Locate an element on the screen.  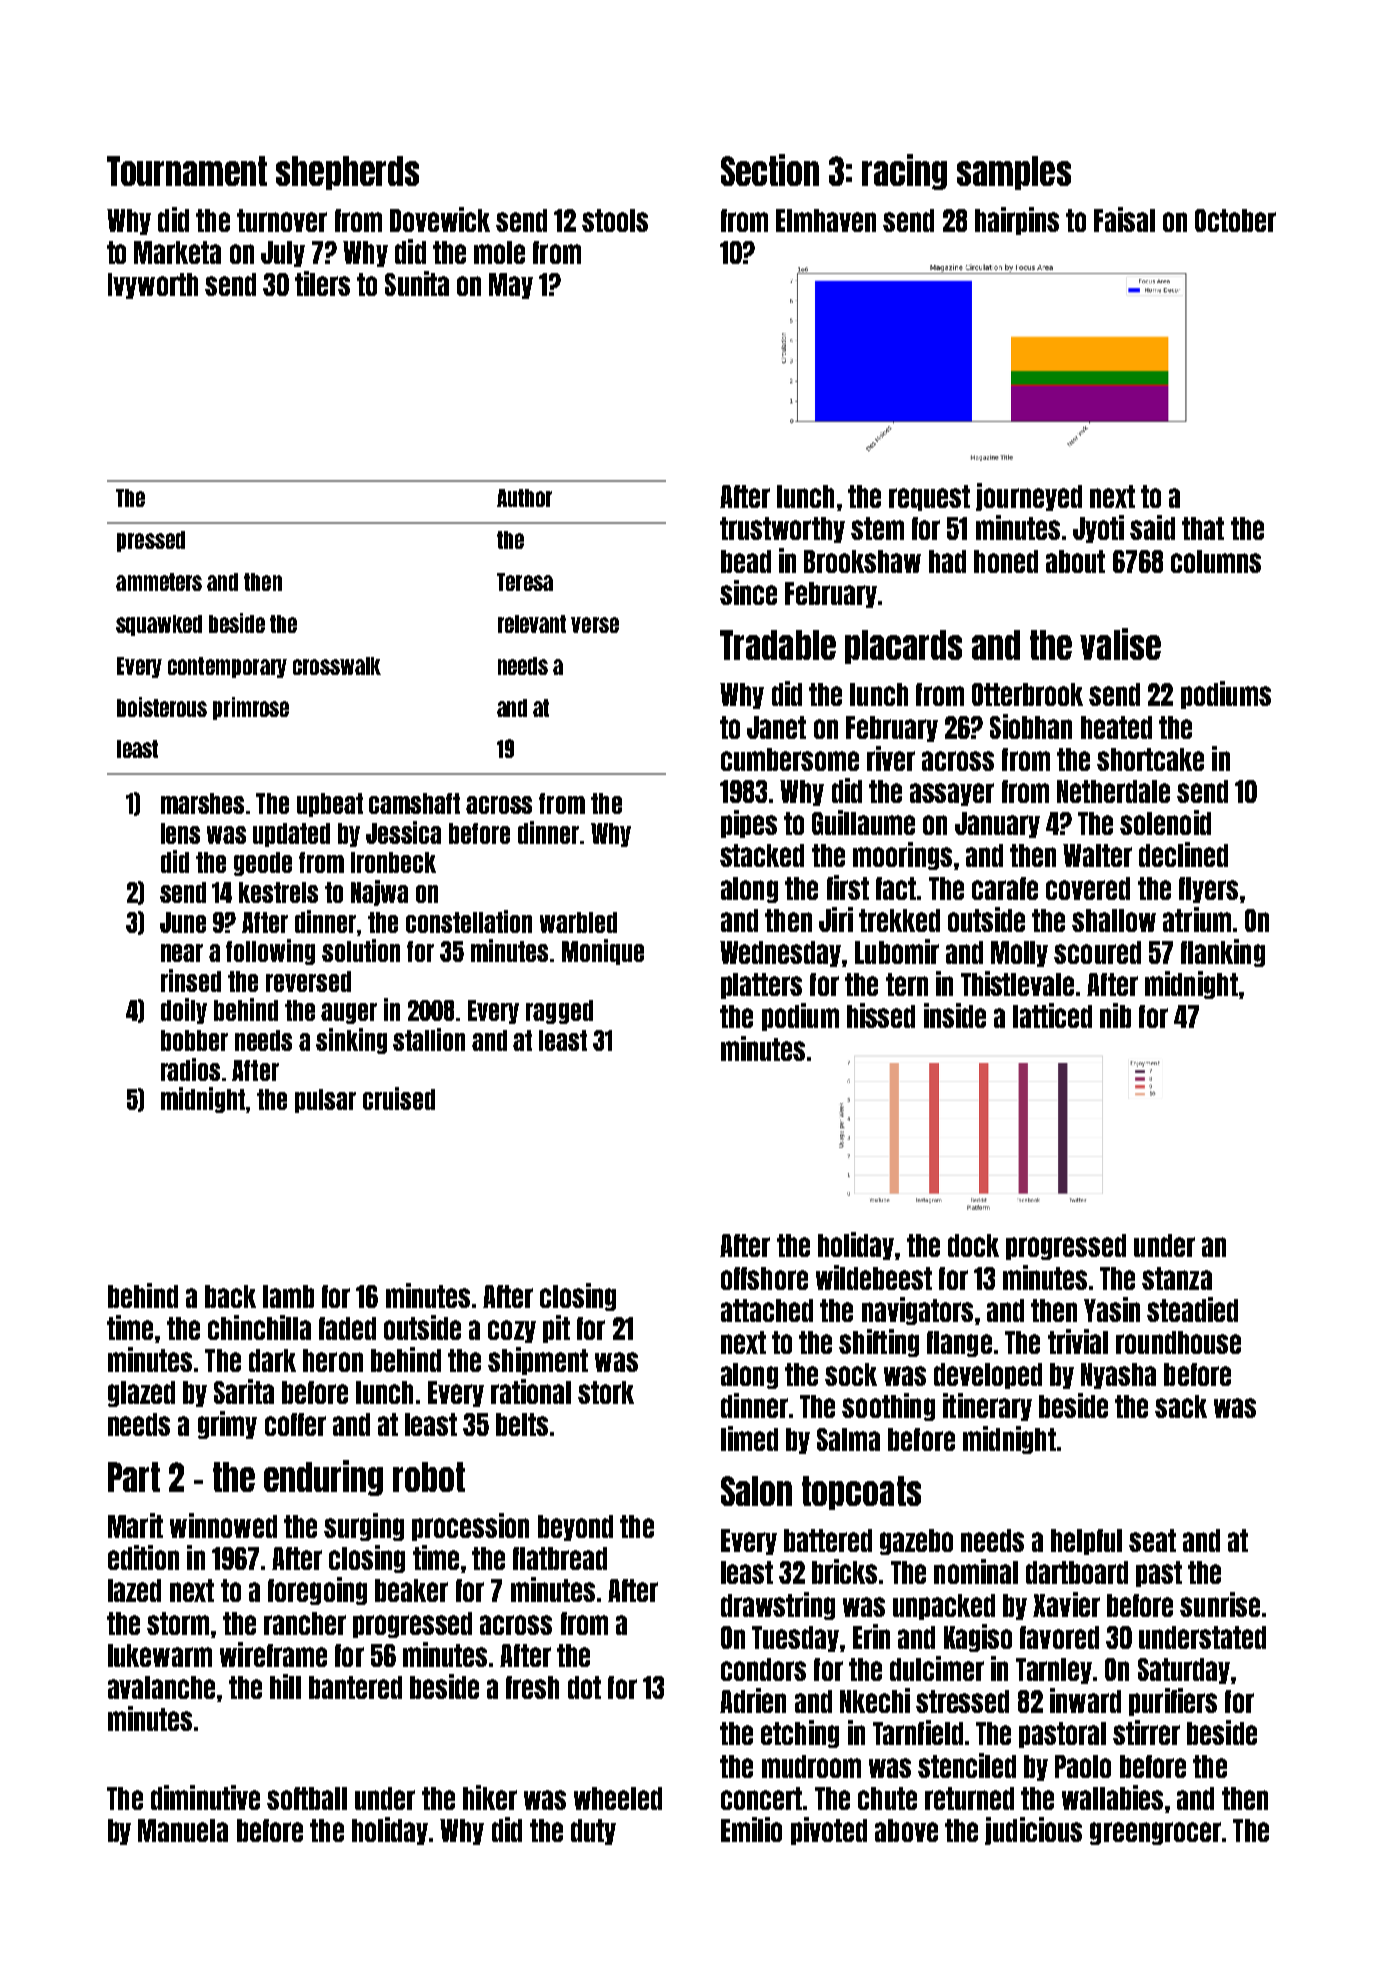
cruised is located at coordinates (399, 1098).
